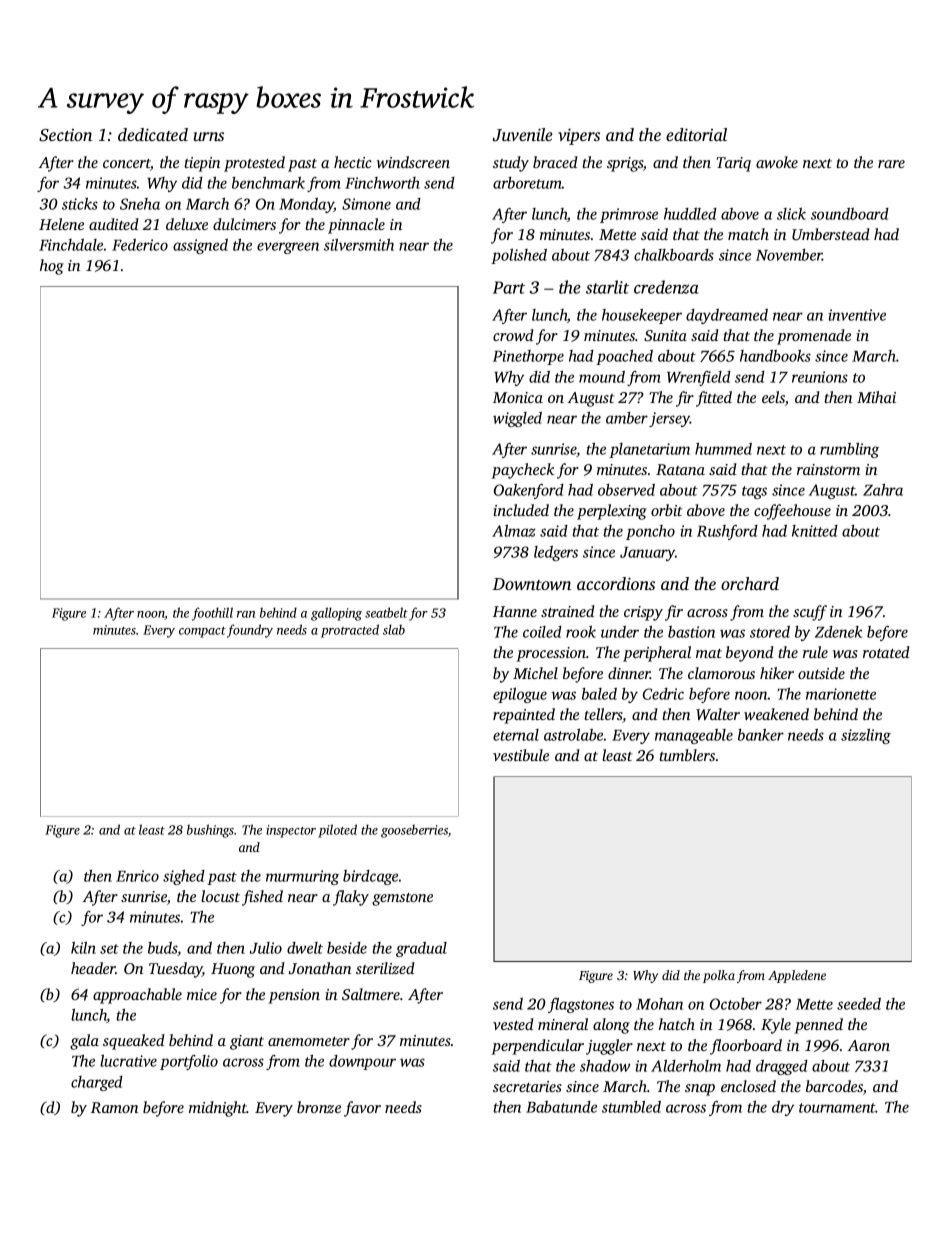 The width and height of the image is (952, 1233). I want to click on peripheral, so click(657, 654).
